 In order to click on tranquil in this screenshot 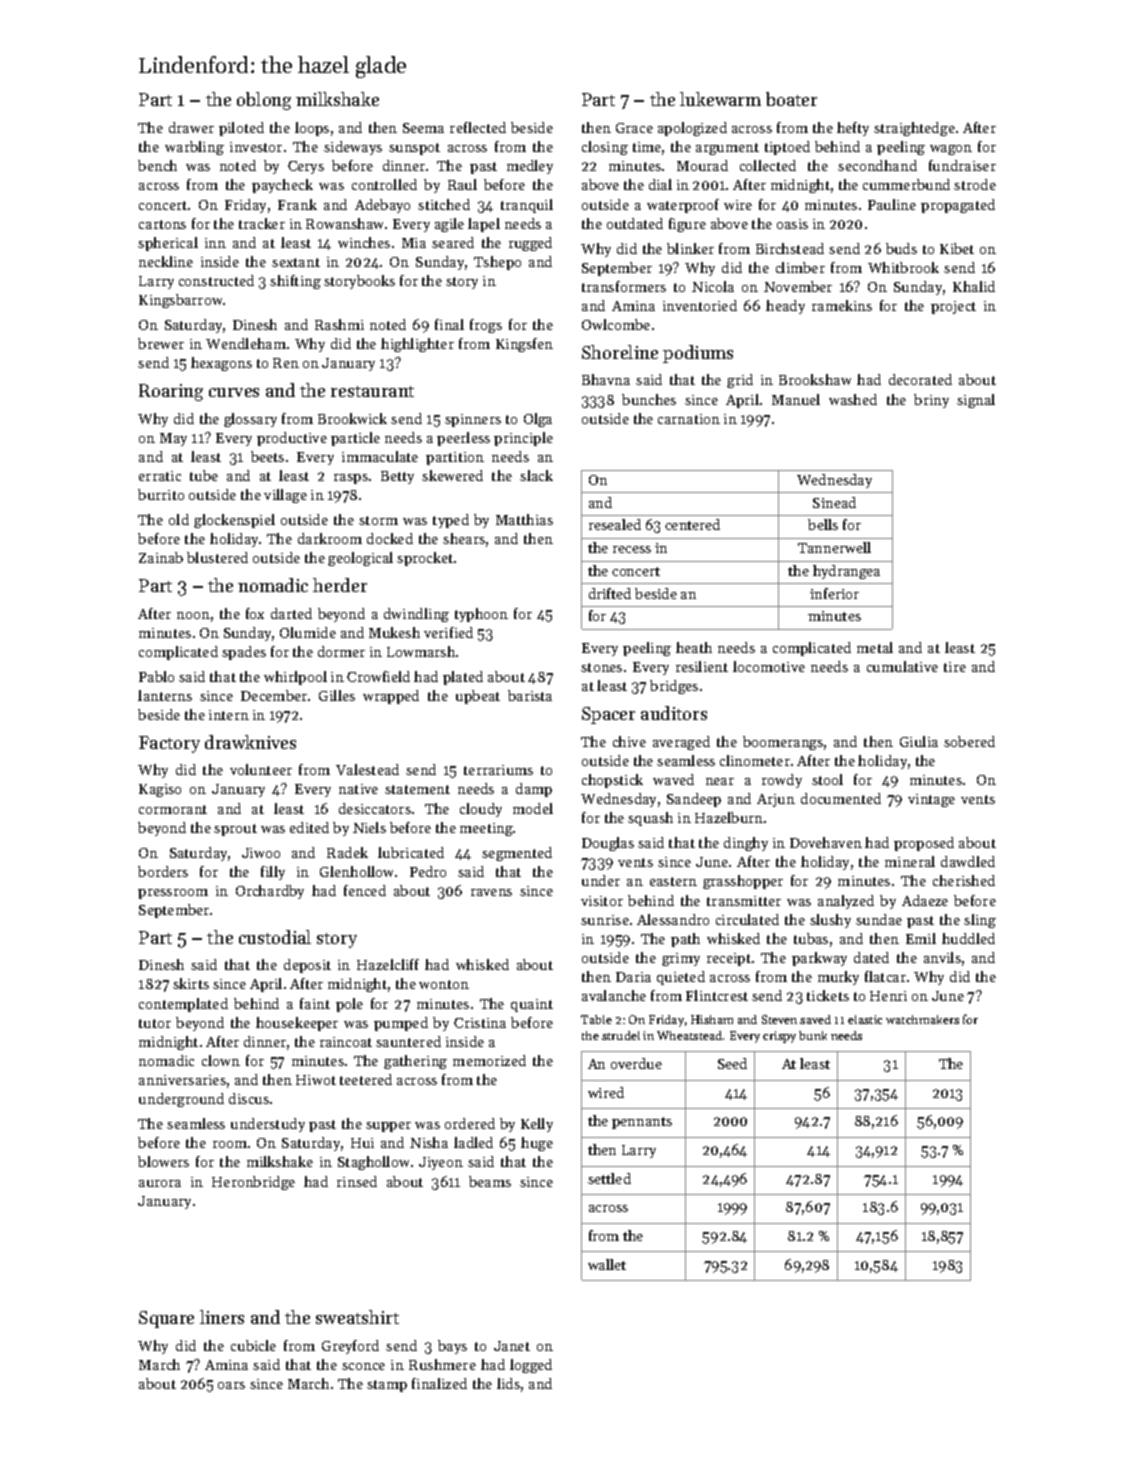, I will do `click(527, 206)`.
